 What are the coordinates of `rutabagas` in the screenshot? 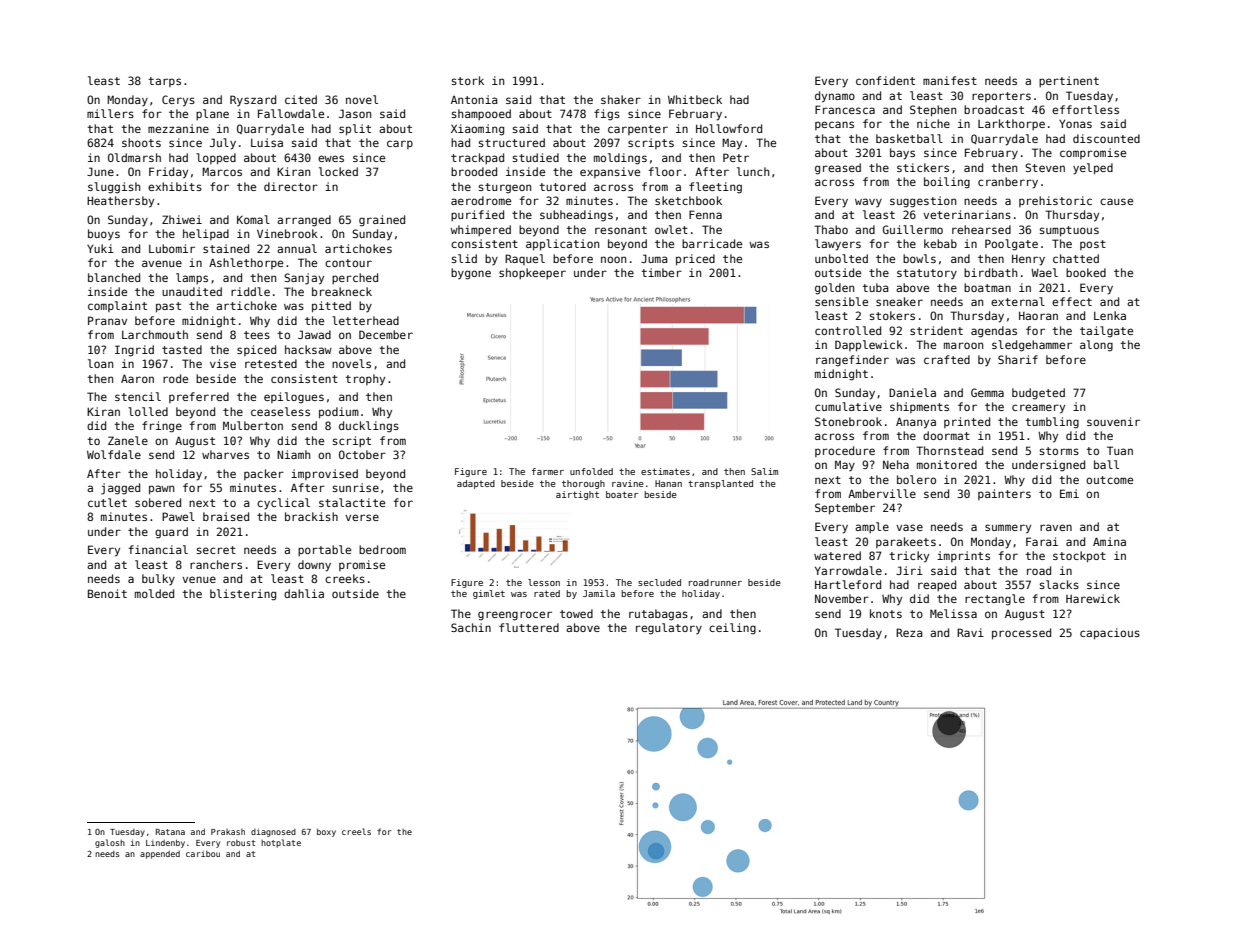 It's located at (658, 615).
